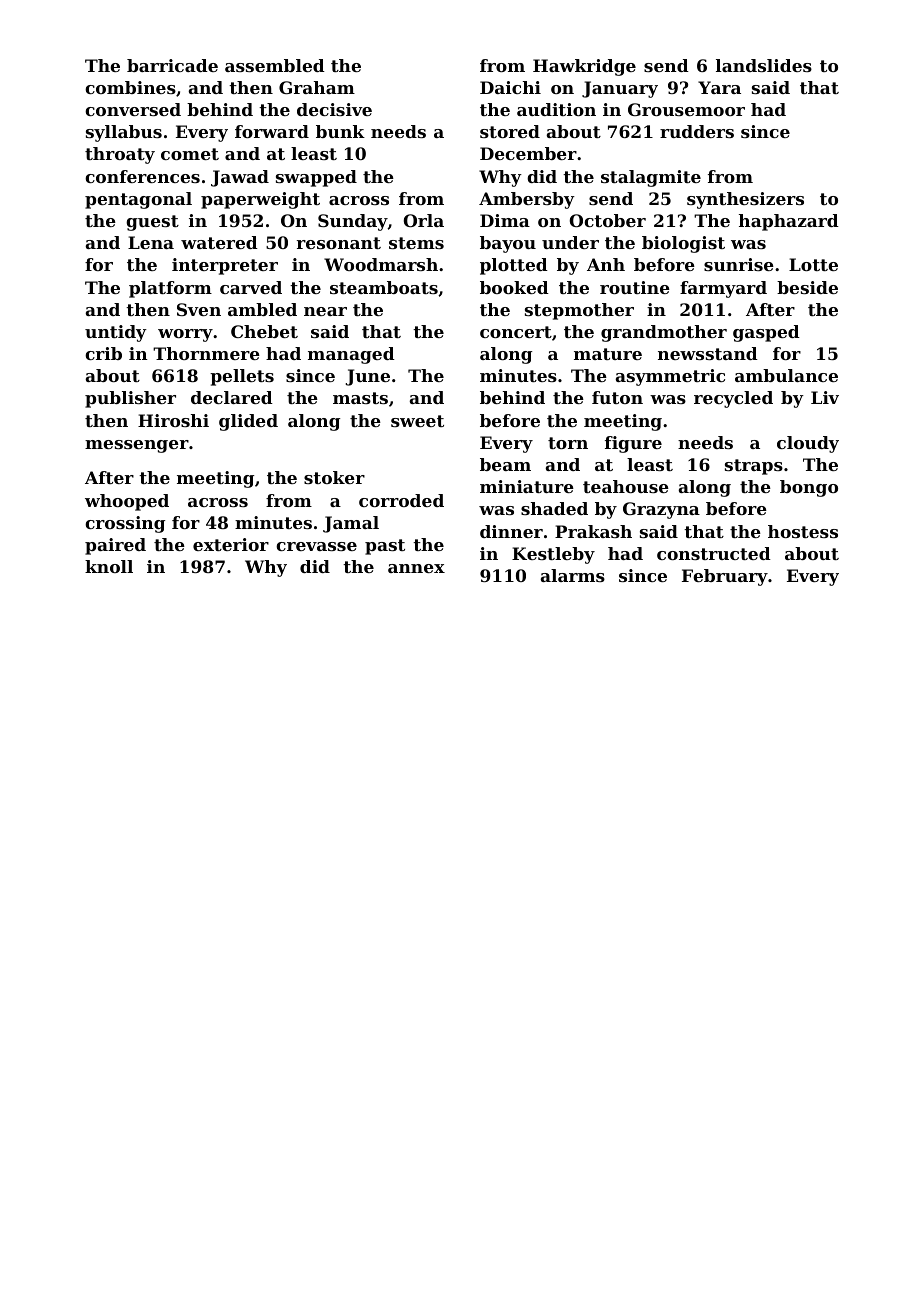 This document has width=924, height=1311. I want to click on glided, so click(248, 422).
